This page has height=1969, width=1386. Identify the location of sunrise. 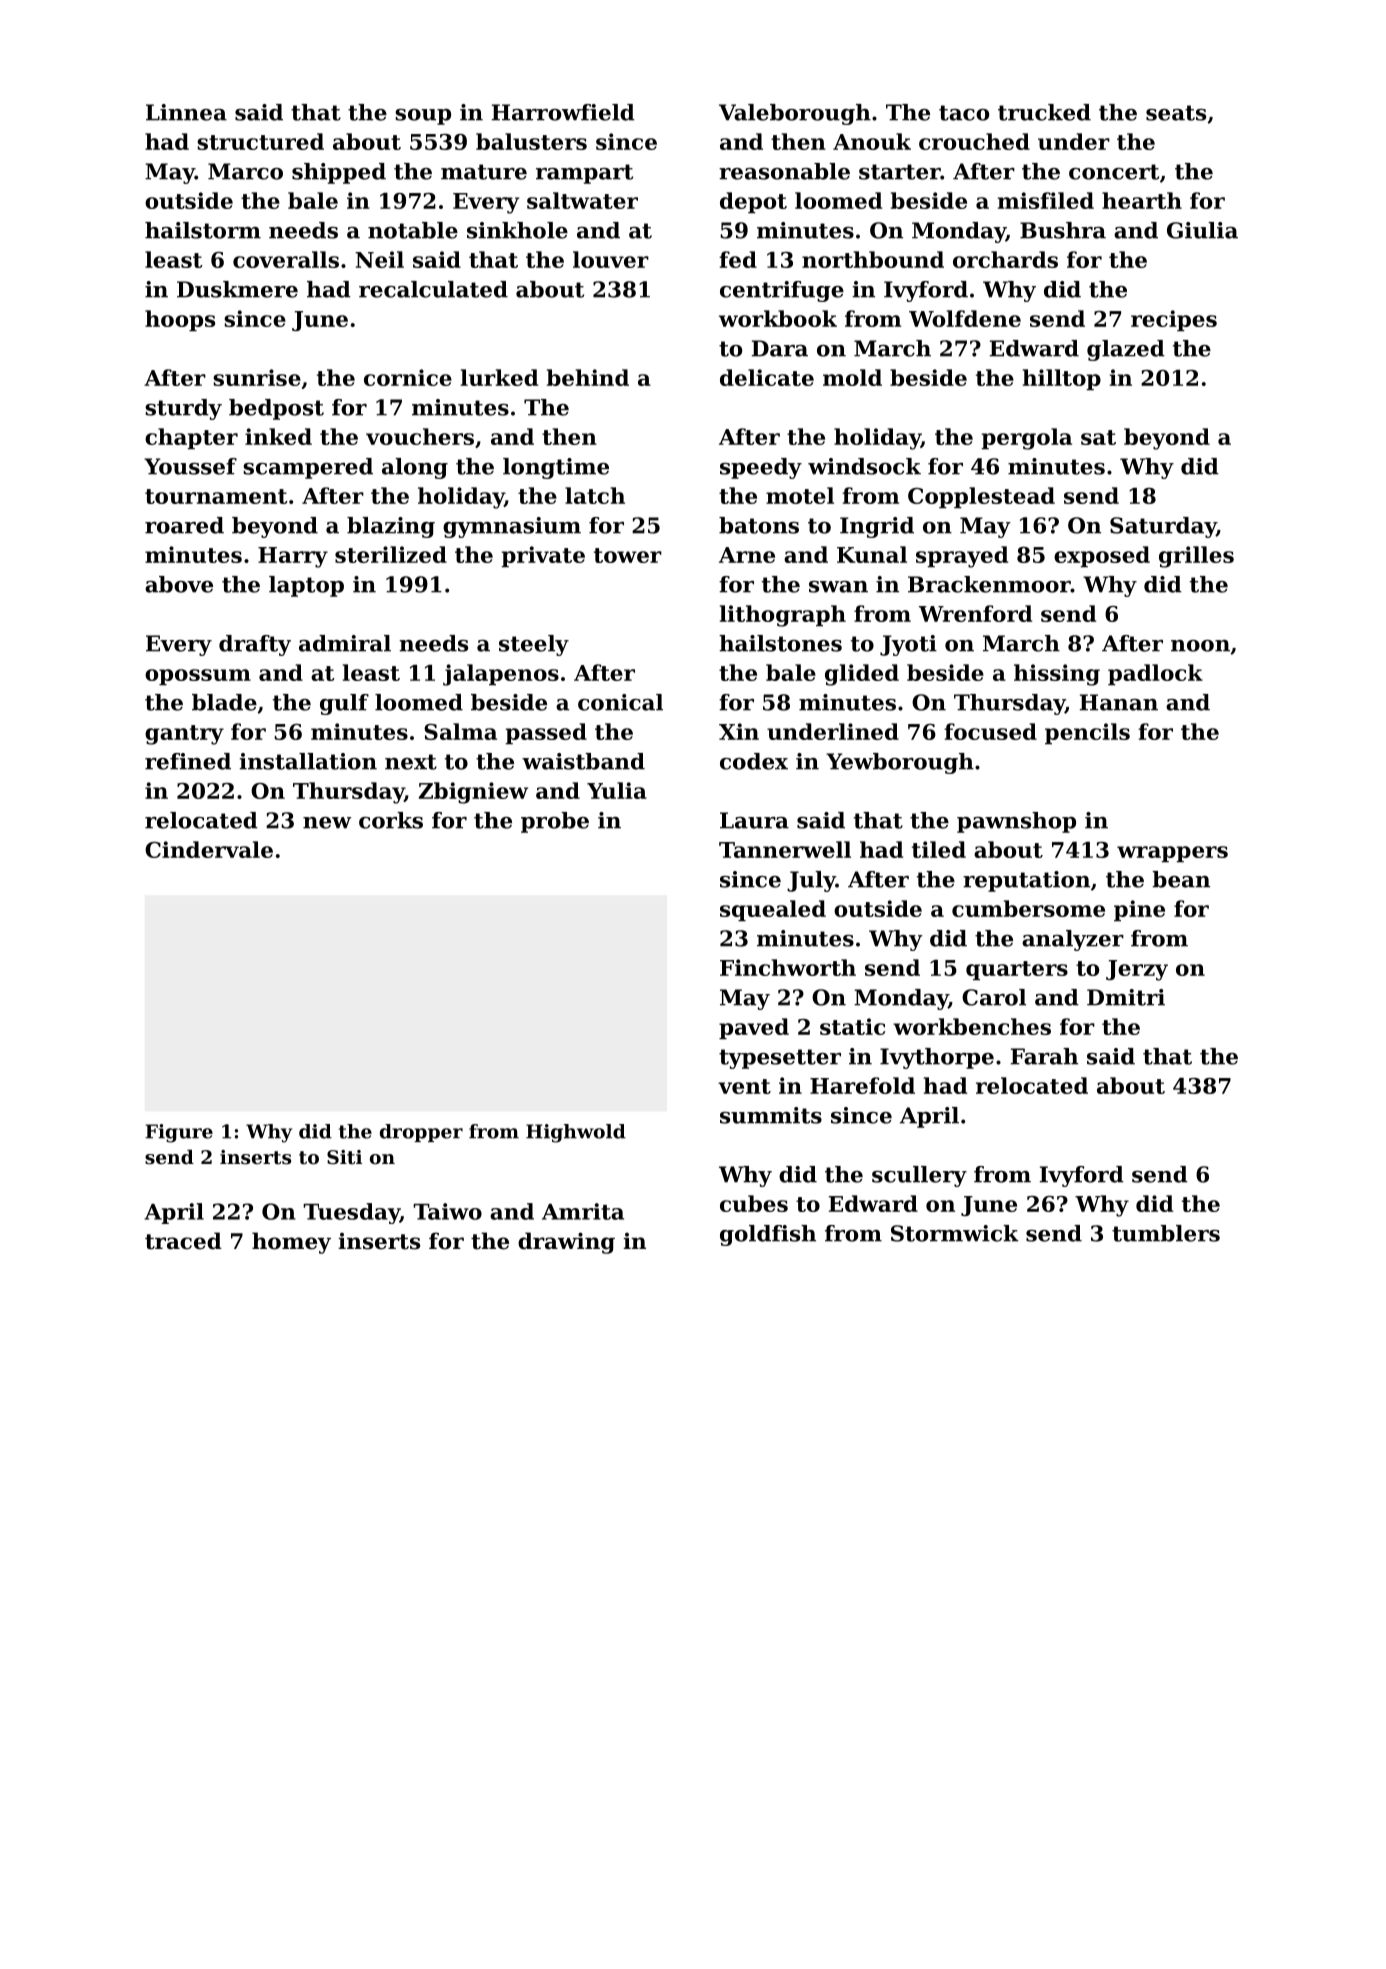
(257, 377).
